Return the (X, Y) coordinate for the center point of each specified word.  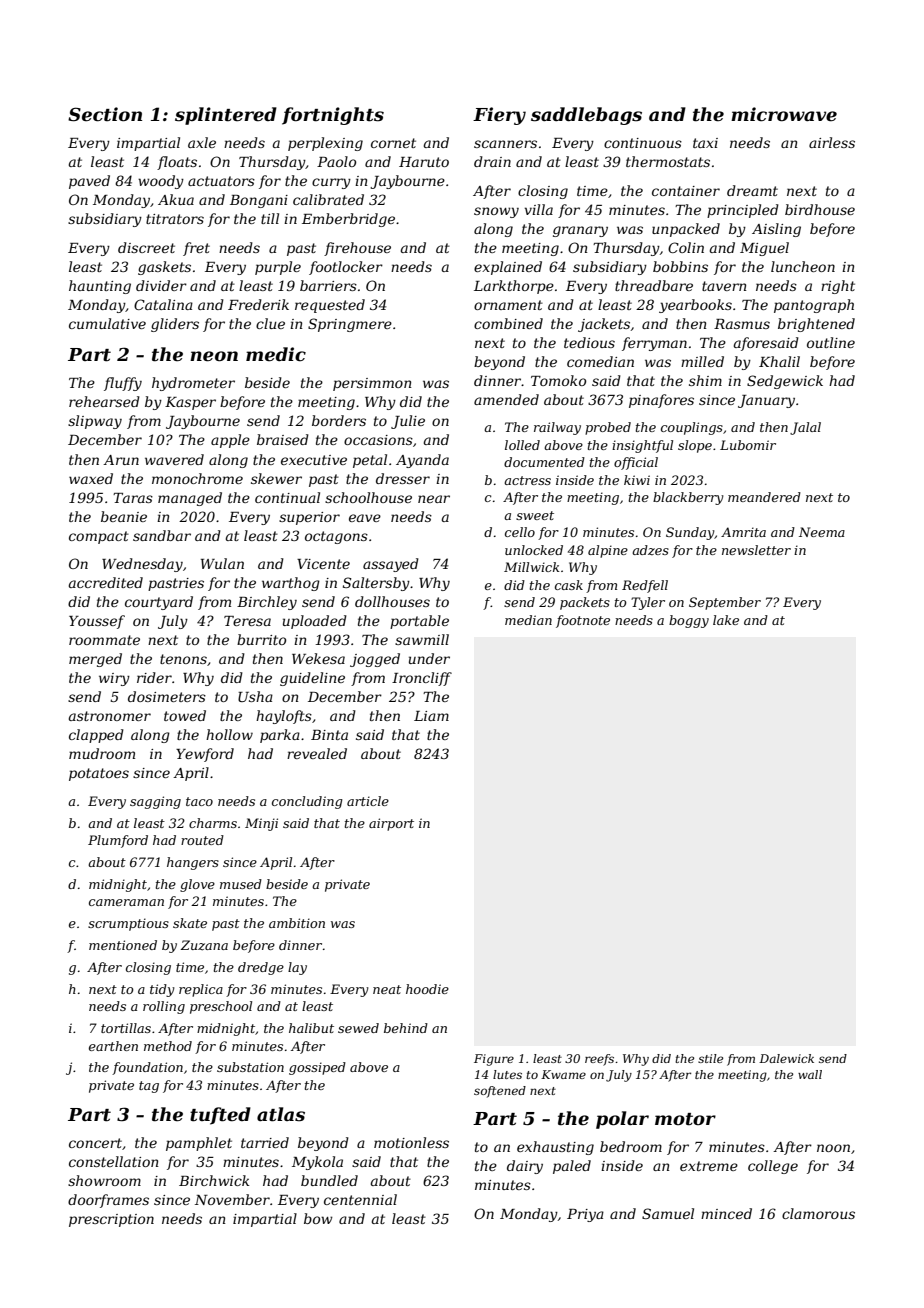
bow (318, 1218)
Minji (261, 824)
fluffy (123, 384)
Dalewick (786, 1058)
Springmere (350, 325)
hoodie (427, 989)
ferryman (654, 344)
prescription (111, 1220)
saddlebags (586, 116)
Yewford (205, 755)
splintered (226, 116)
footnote (583, 621)
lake (726, 620)
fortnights (333, 116)
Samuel (668, 1213)
